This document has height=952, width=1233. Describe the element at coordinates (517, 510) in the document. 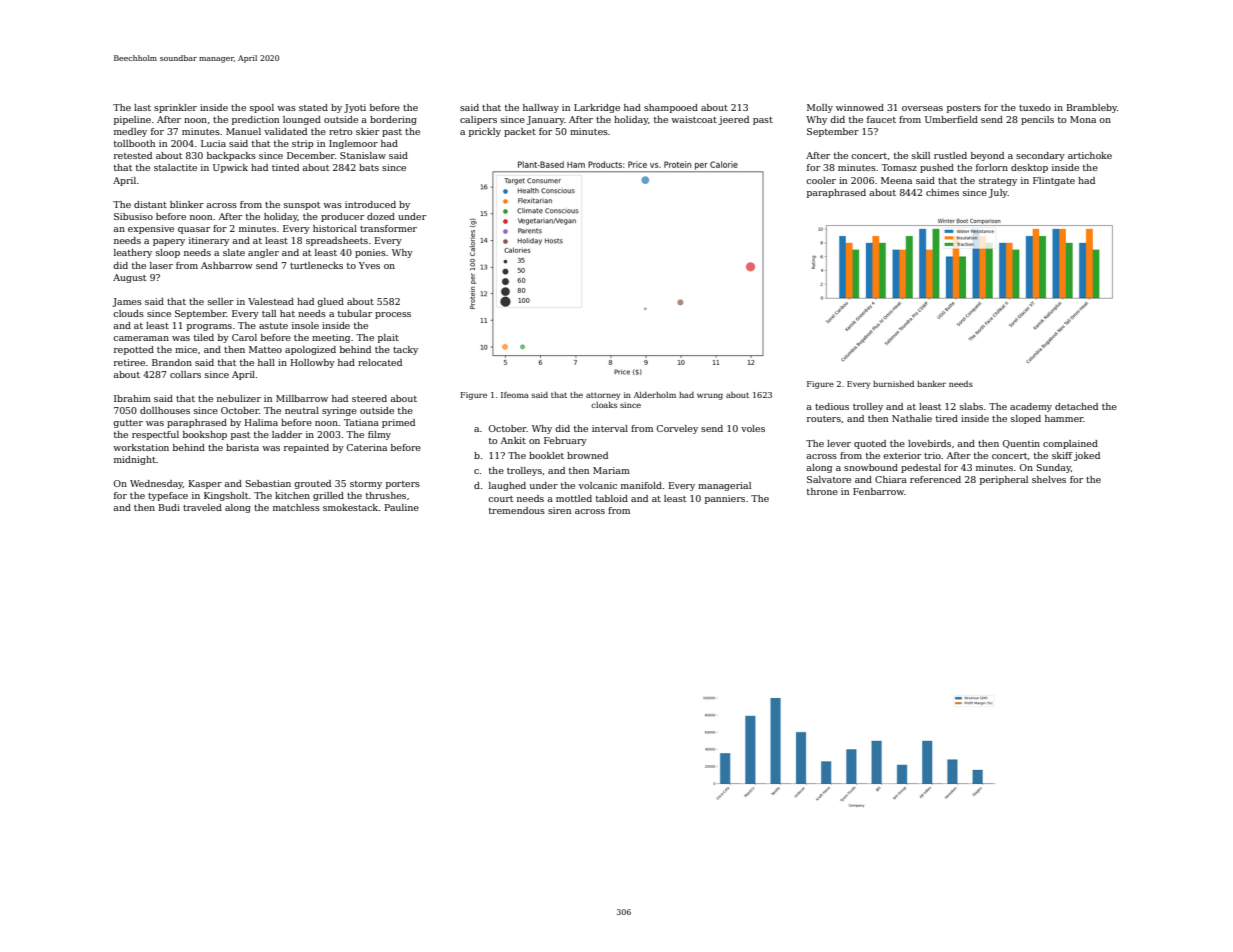

I see `tremendous` at that location.
